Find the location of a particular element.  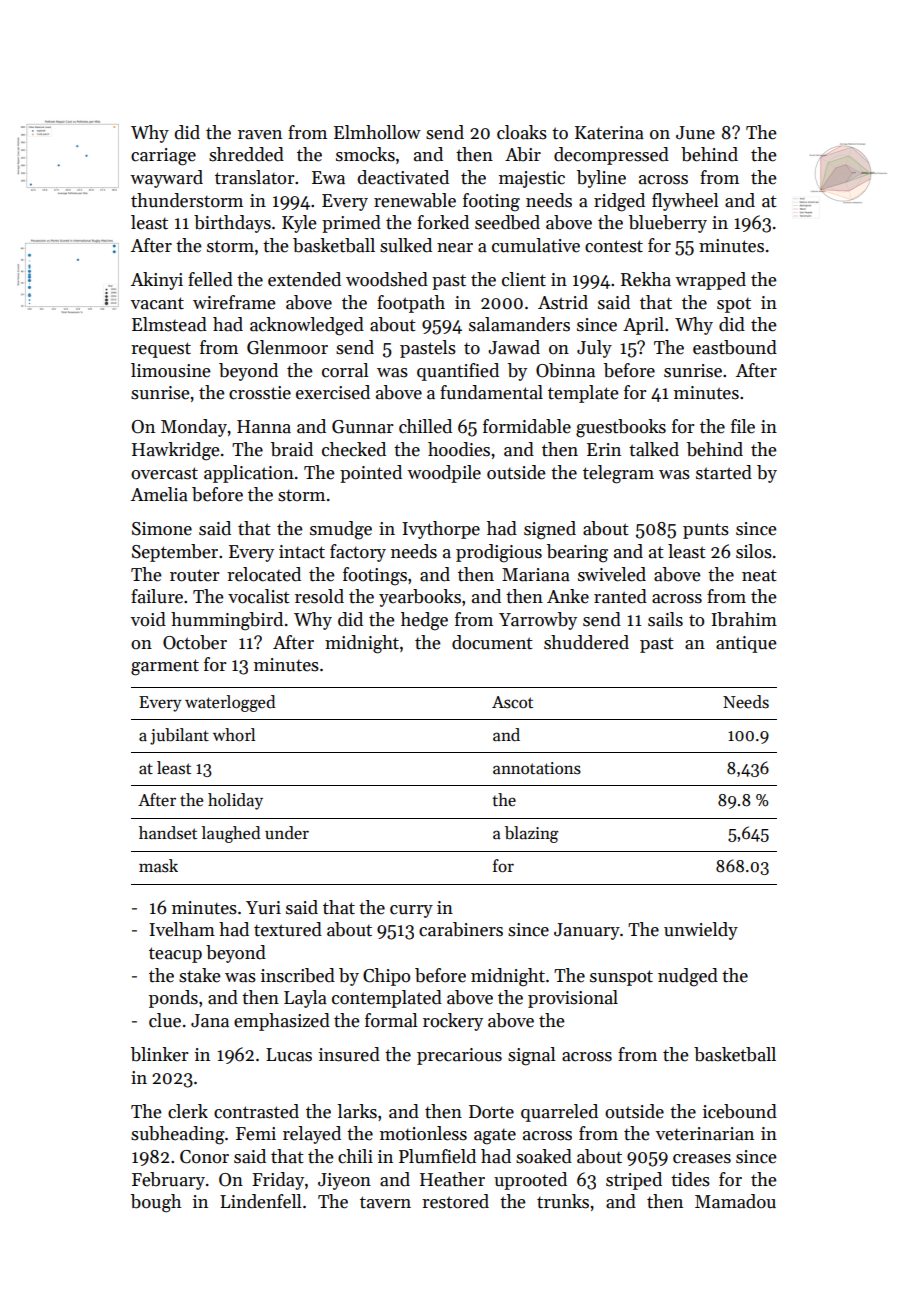

laughed is located at coordinates (231, 834).
